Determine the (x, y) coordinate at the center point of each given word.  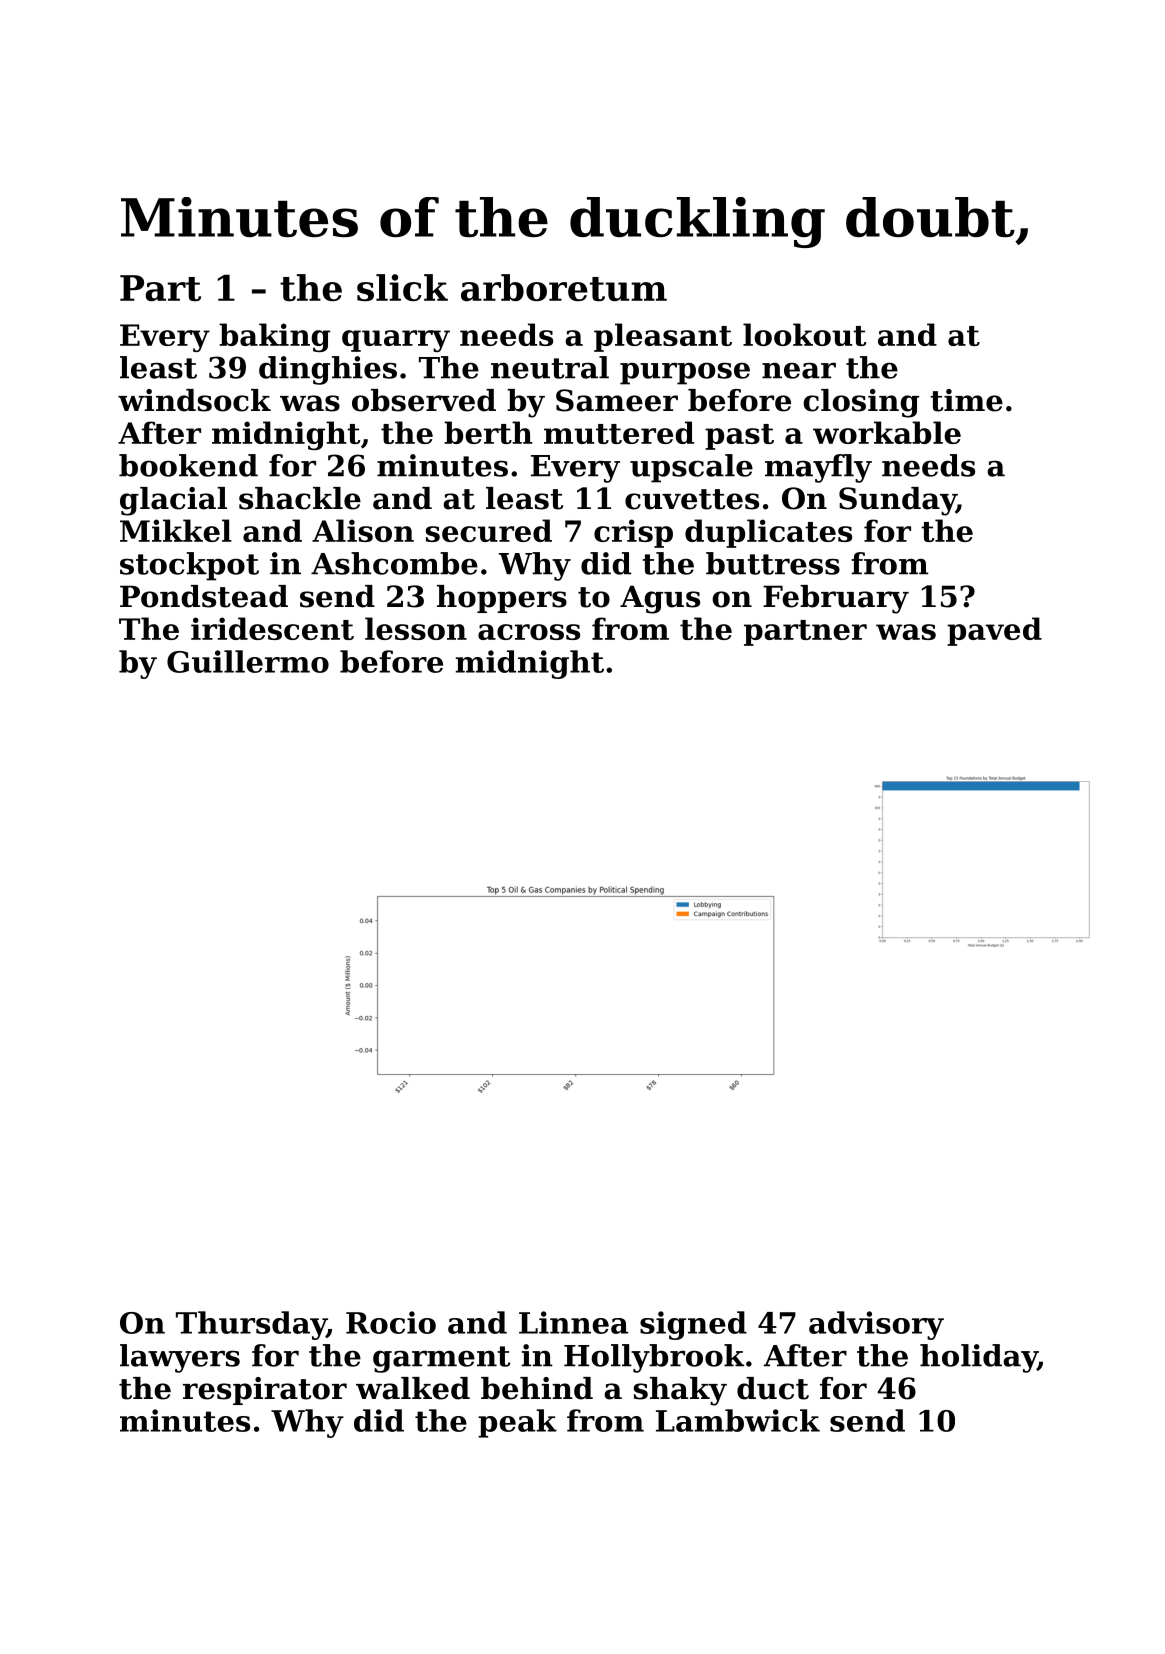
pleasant (663, 337)
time (966, 400)
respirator (265, 1391)
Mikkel (176, 530)
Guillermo (248, 661)
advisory (876, 1325)
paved (994, 631)
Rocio (391, 1322)
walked (413, 1388)
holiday (979, 1358)
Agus (660, 599)
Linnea (573, 1322)
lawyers (180, 1358)
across (529, 632)
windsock (194, 400)
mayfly (818, 468)
